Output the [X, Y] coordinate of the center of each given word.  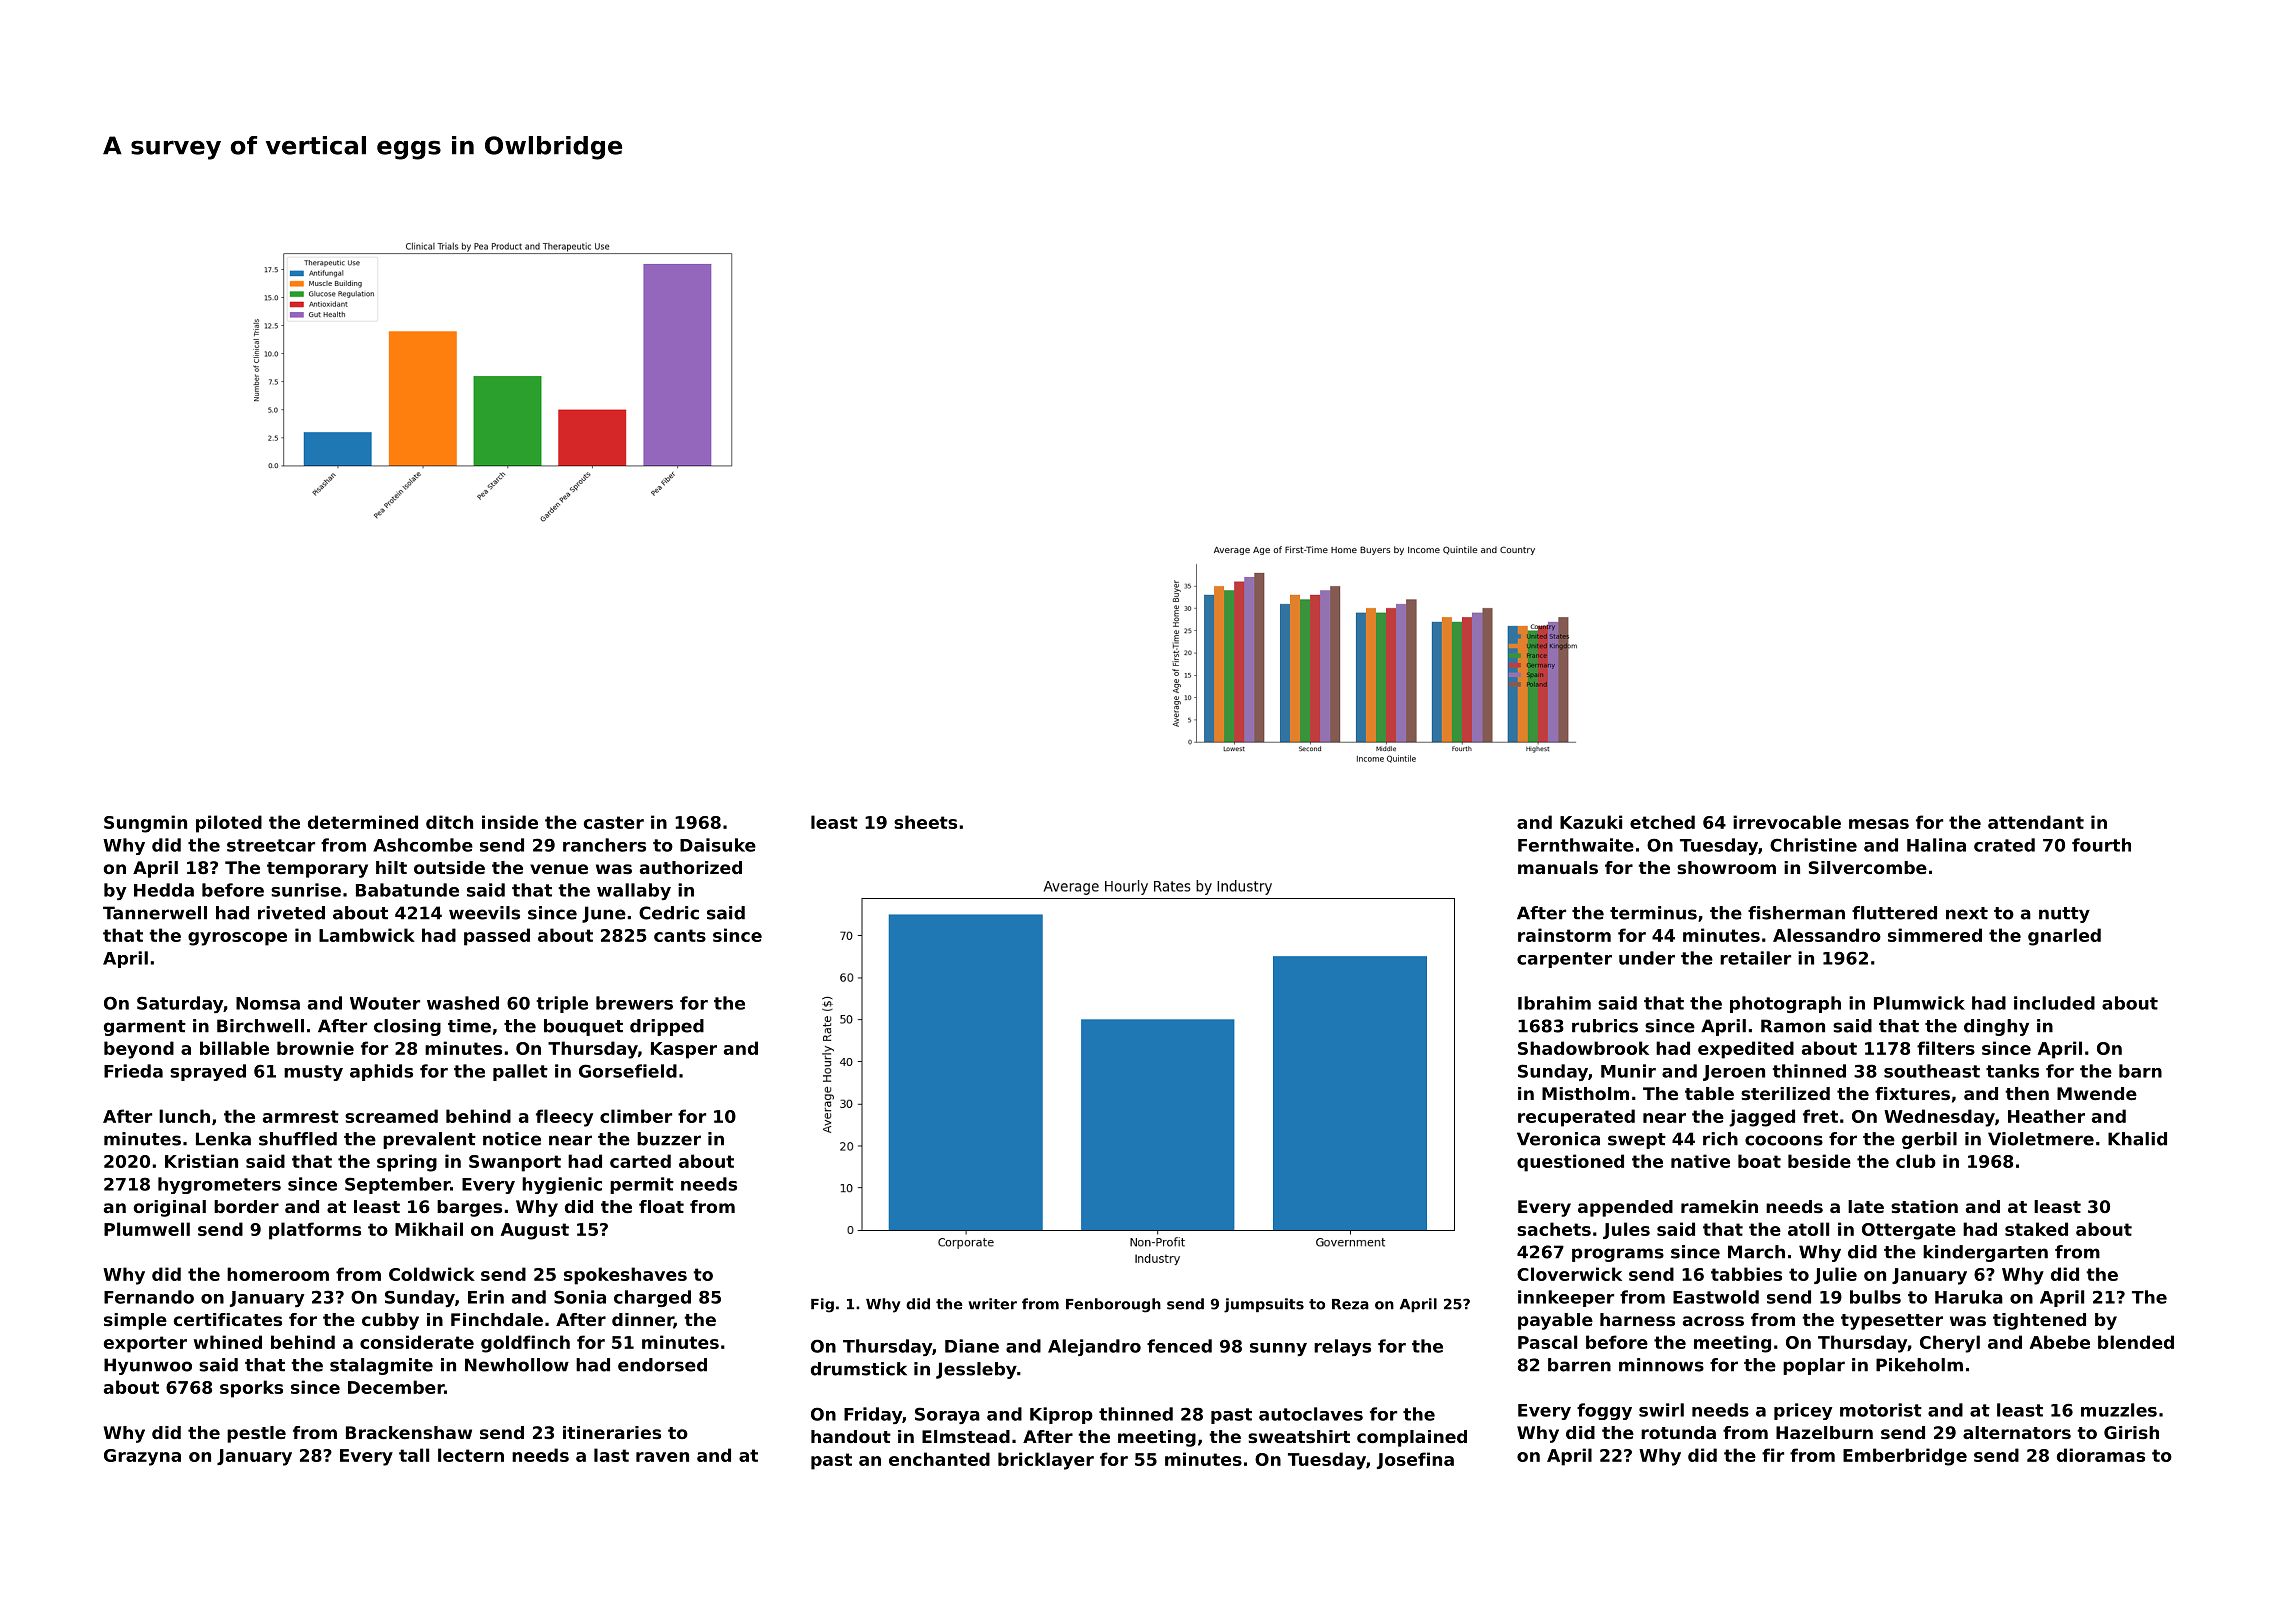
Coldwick [432, 1274]
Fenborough [1113, 1305]
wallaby [634, 891]
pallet [520, 1072]
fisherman [1796, 913]
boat [1759, 1161]
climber [636, 1116]
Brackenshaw [409, 1432]
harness [1637, 1319]
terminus [1653, 913]
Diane [972, 1346]
